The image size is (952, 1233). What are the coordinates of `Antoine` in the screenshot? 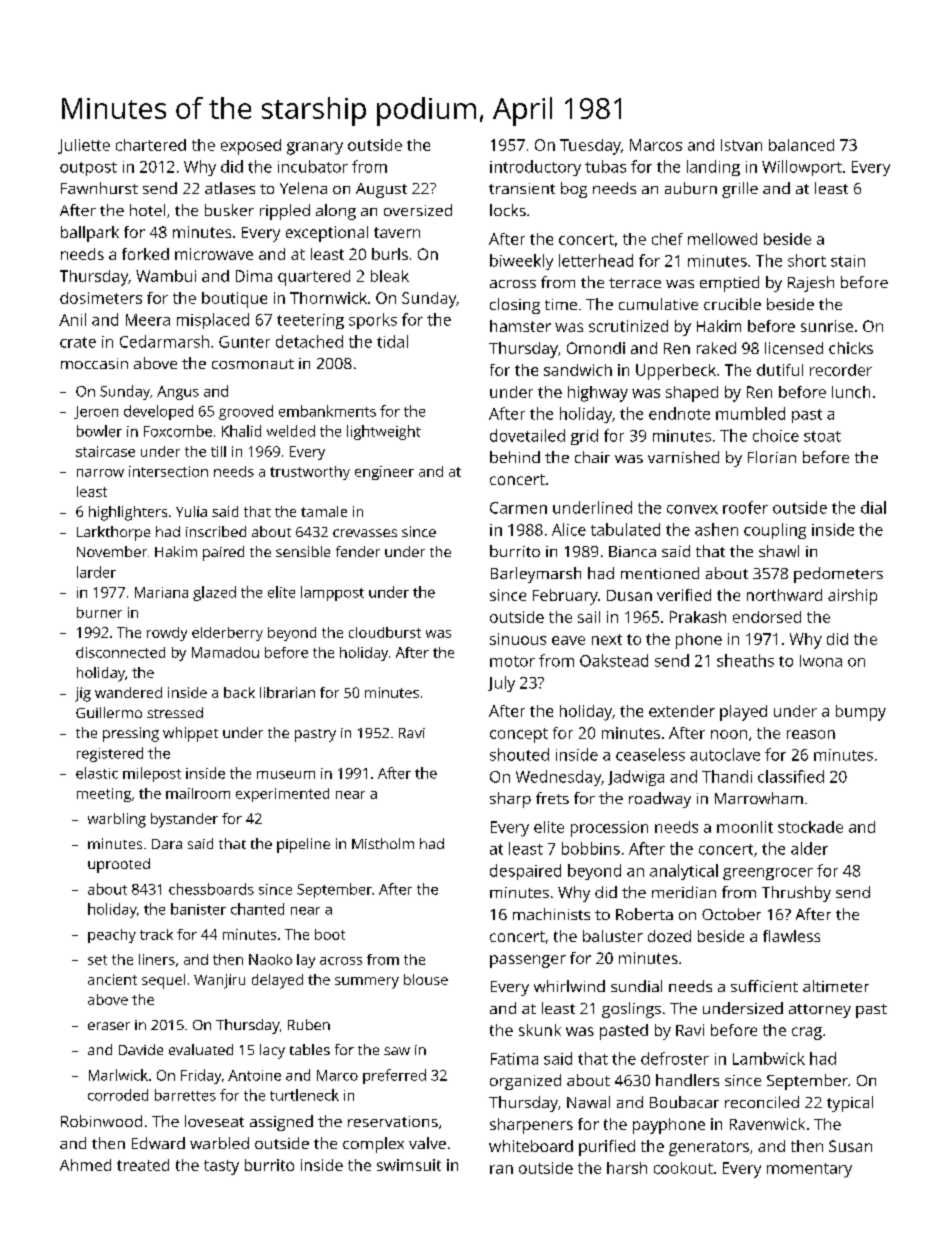 It's located at (254, 1075).
